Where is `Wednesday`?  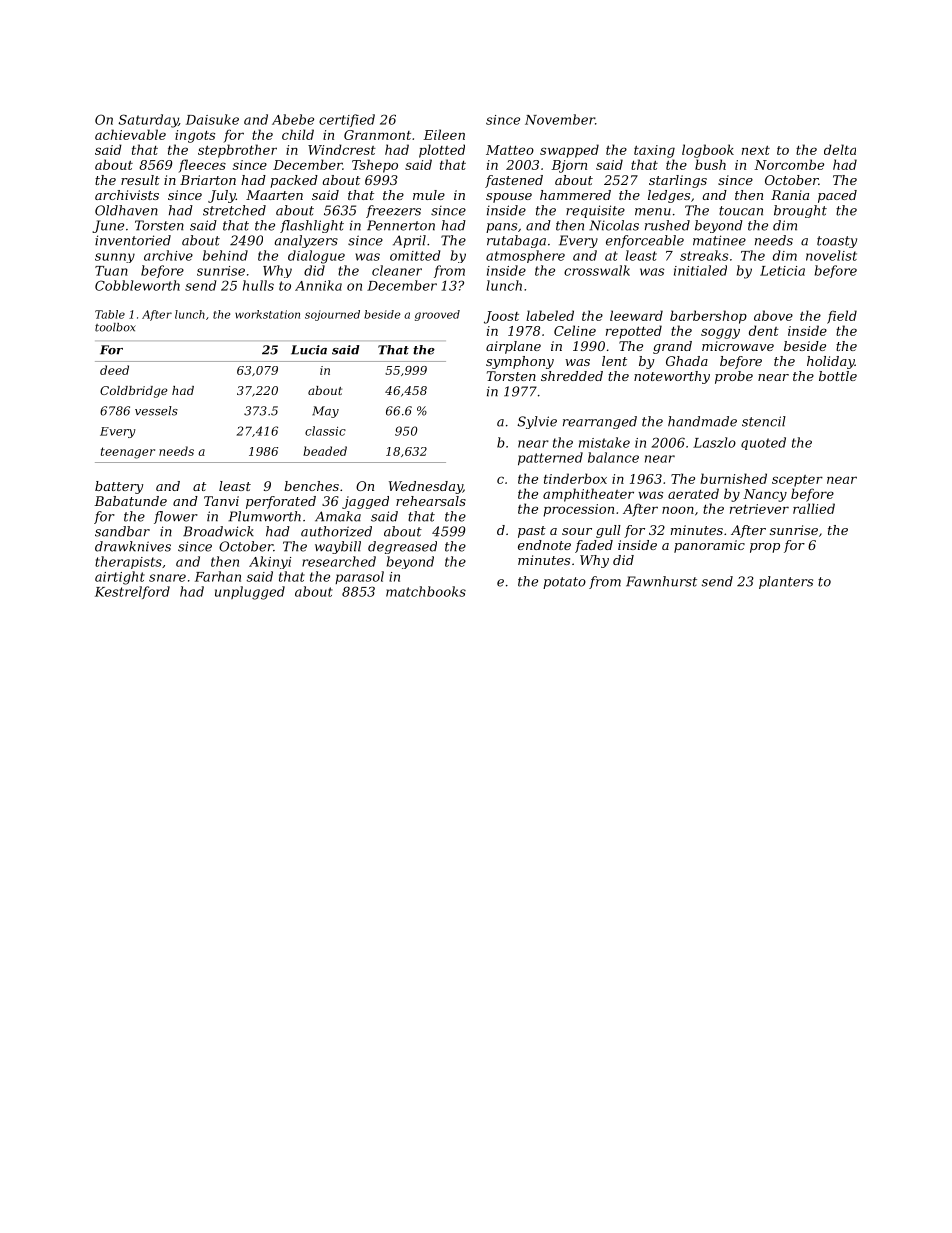
Wednesday is located at coordinates (426, 487).
